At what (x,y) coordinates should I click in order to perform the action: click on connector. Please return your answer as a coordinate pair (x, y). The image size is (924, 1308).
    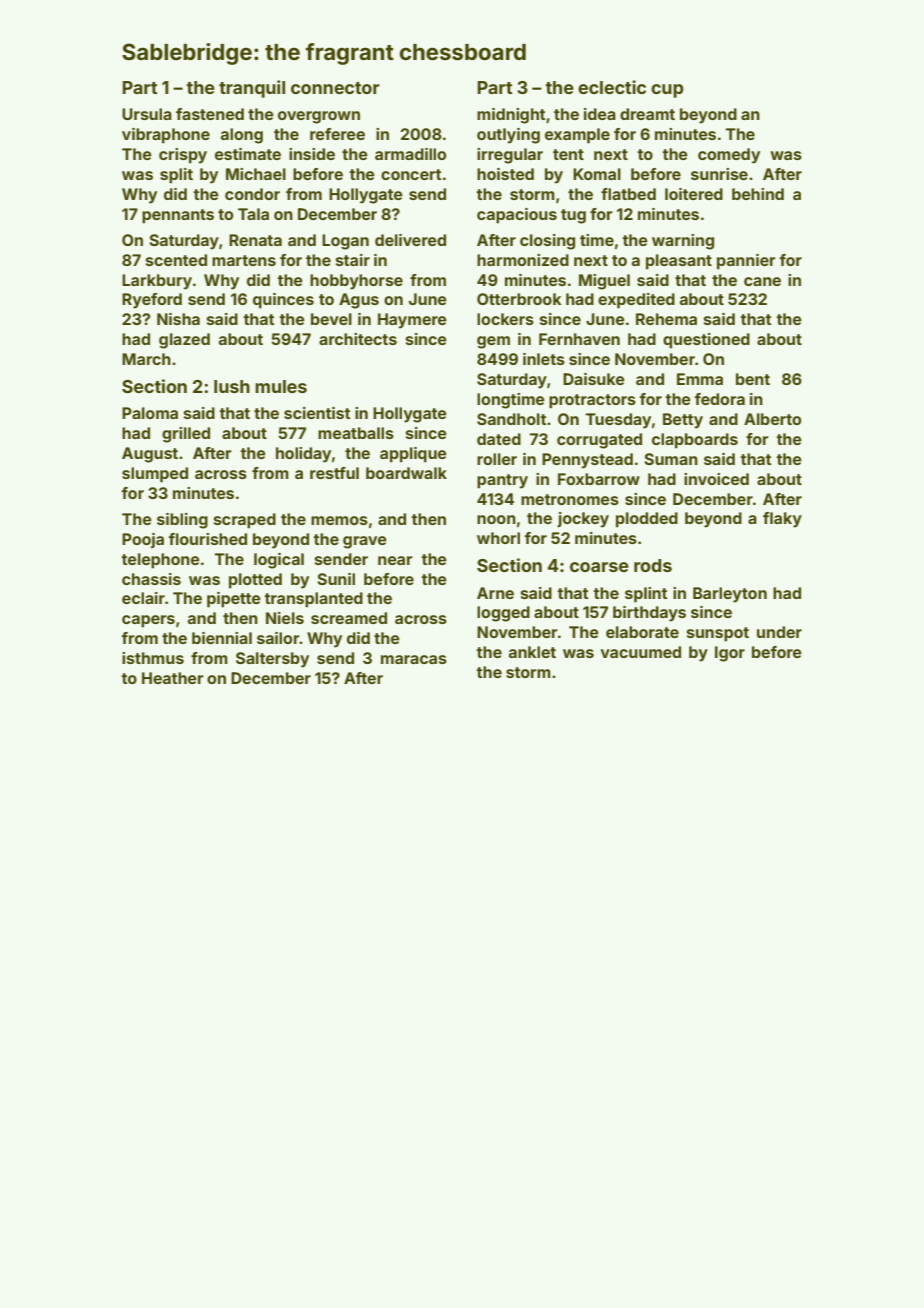
    Looking at the image, I should click on (335, 88).
